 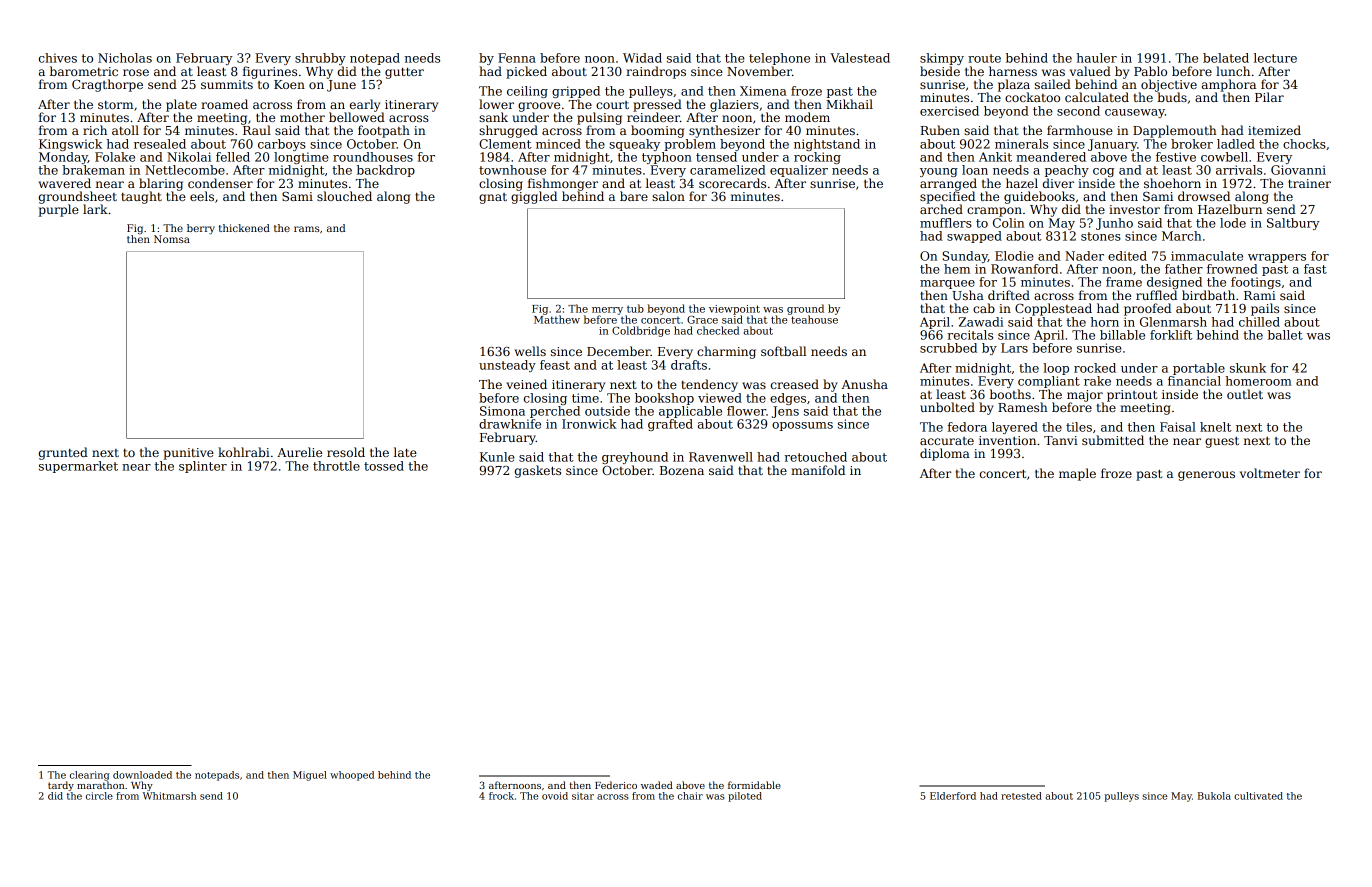 I want to click on throttle, so click(x=336, y=466).
